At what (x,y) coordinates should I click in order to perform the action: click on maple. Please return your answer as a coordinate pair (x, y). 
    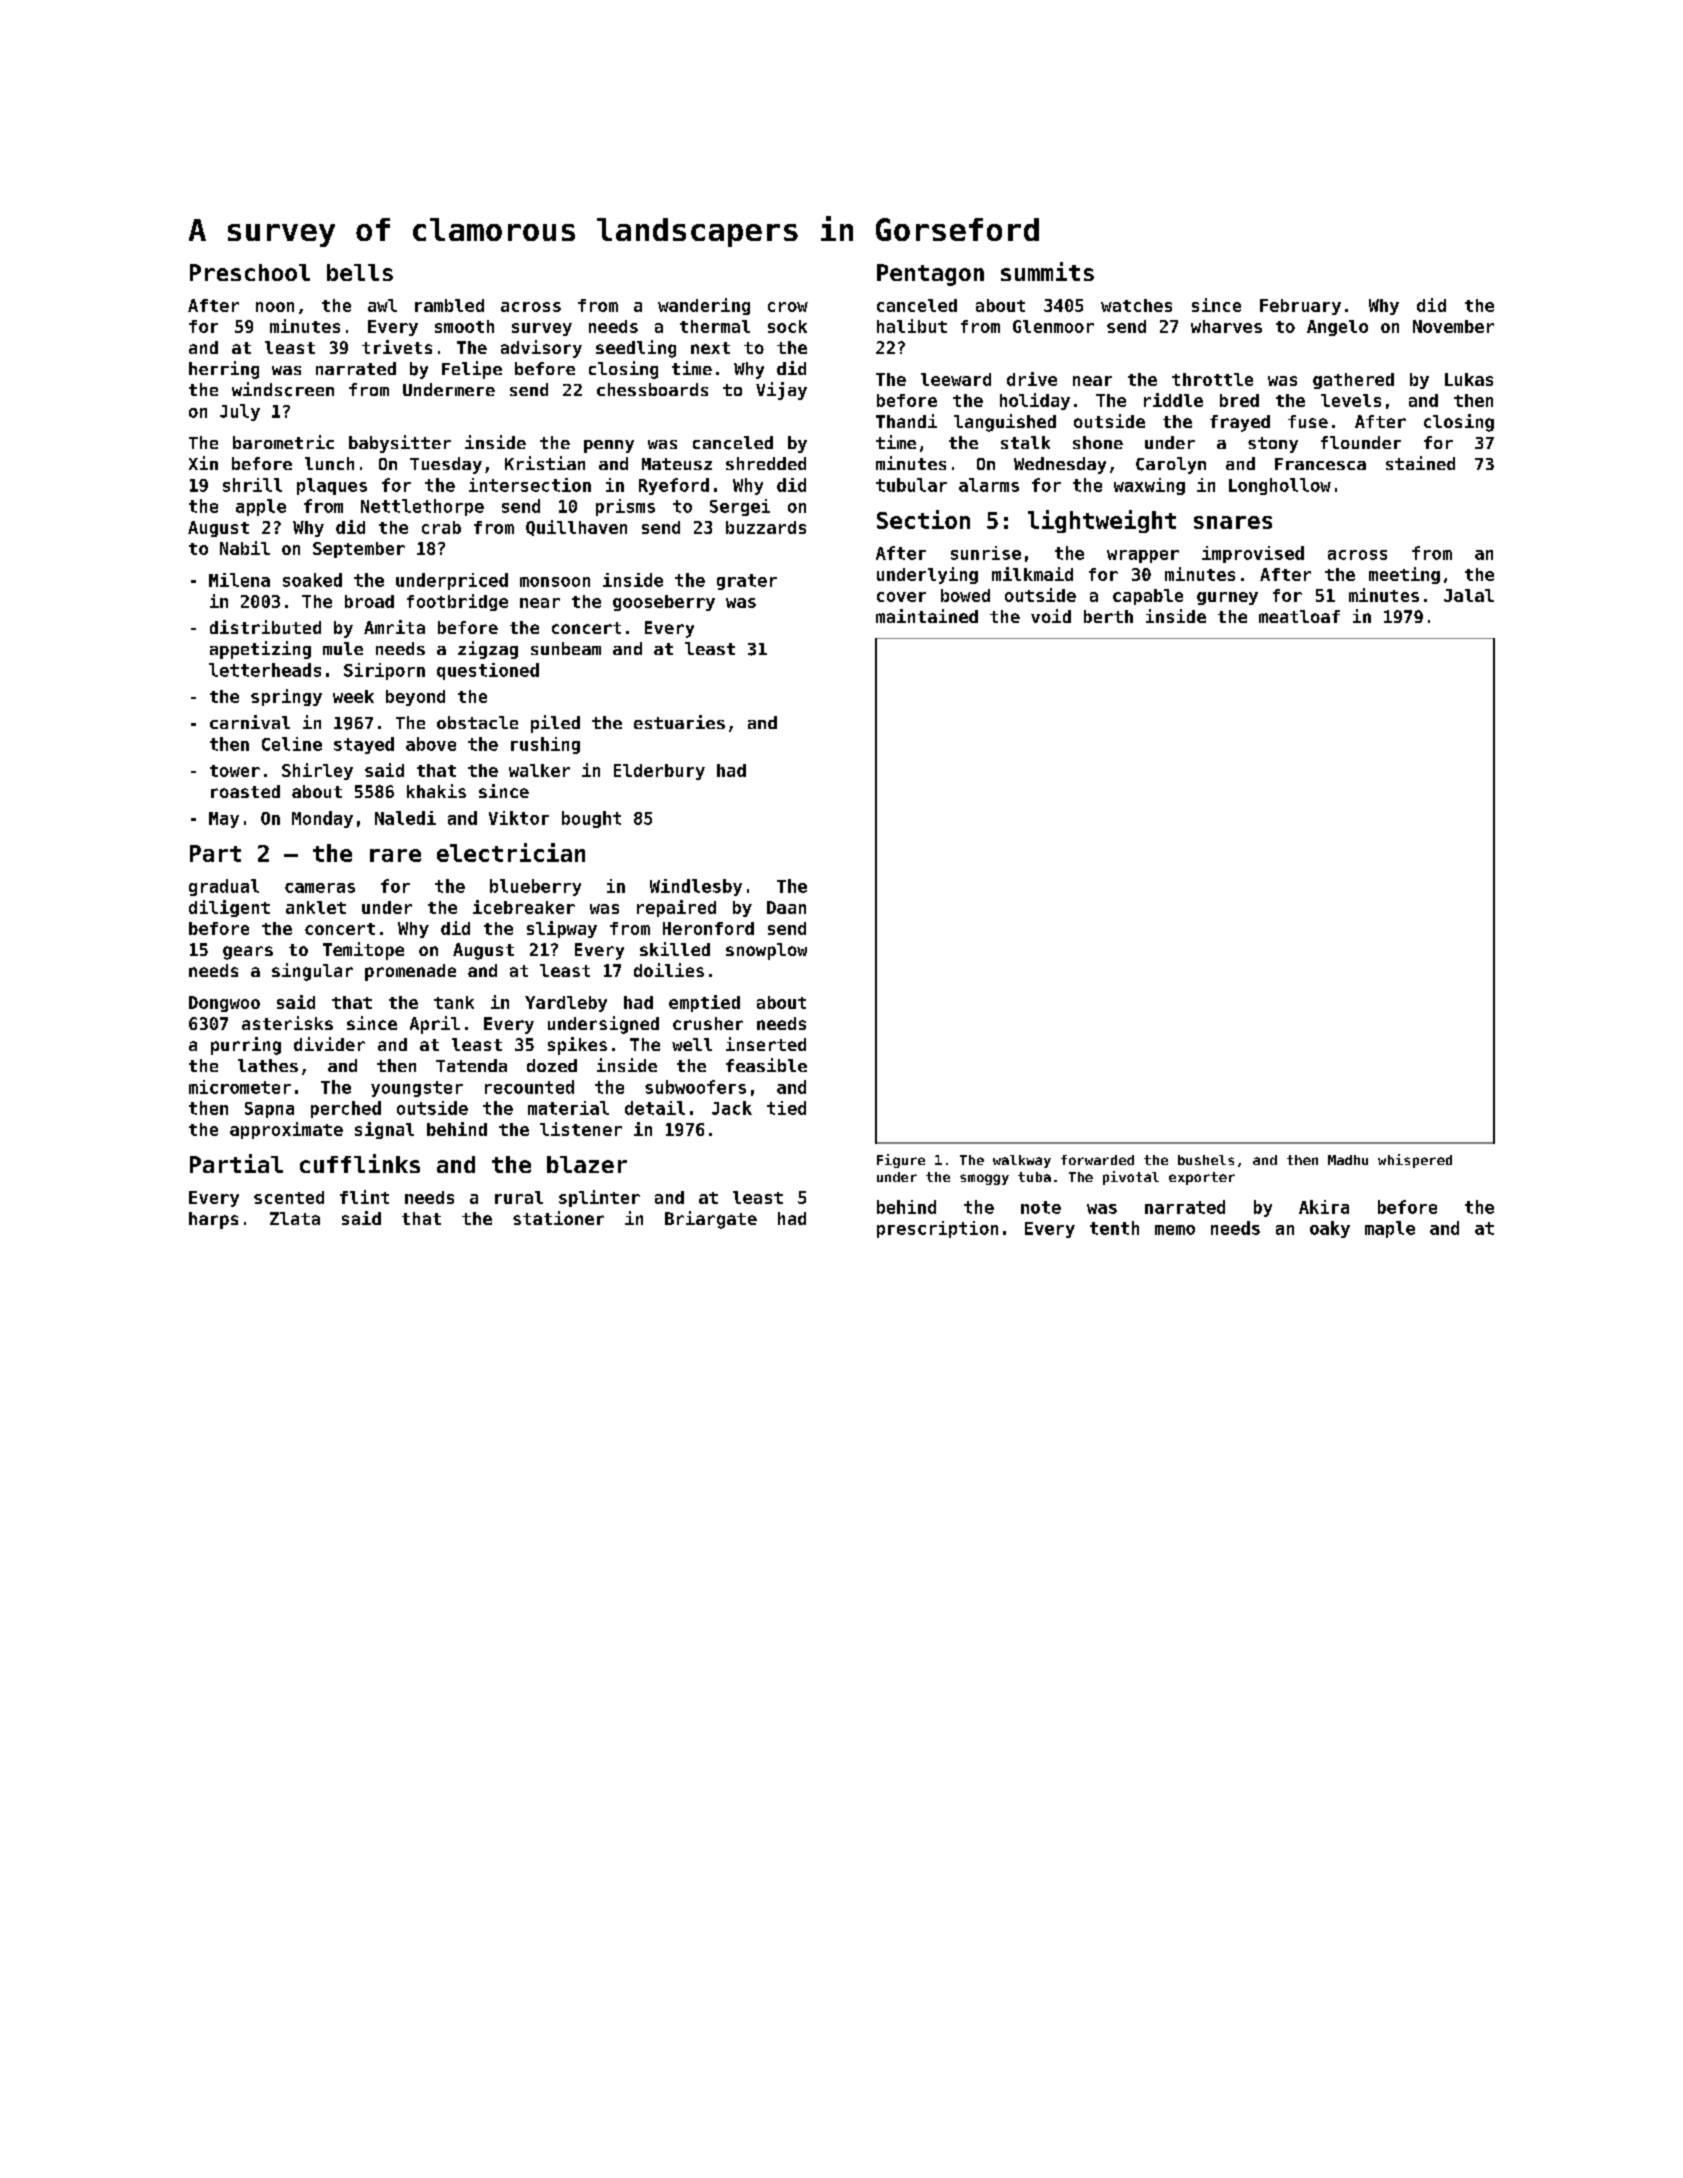
    Looking at the image, I should click on (1390, 1229).
